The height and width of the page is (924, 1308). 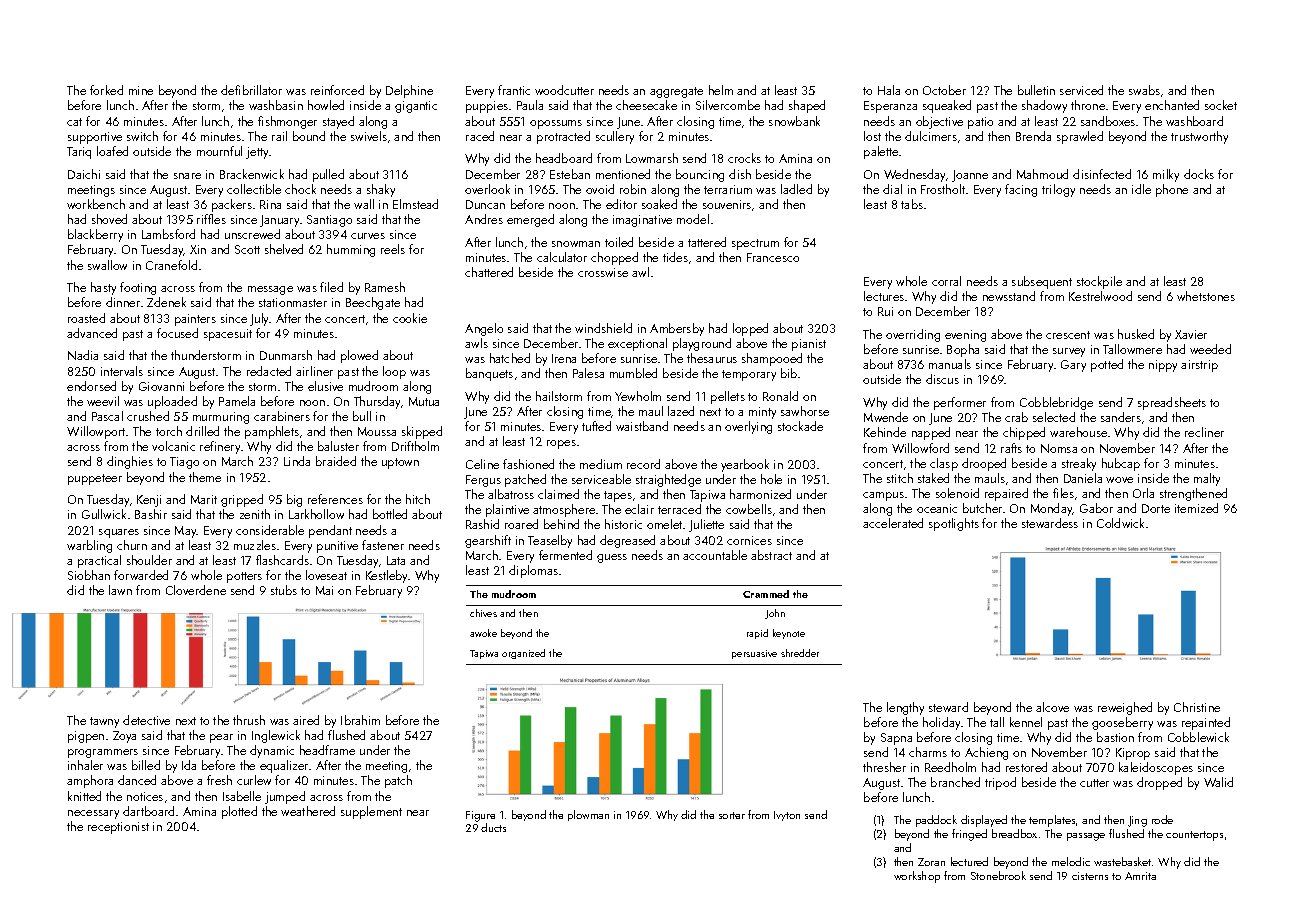 I want to click on stockpile, so click(x=1099, y=282).
